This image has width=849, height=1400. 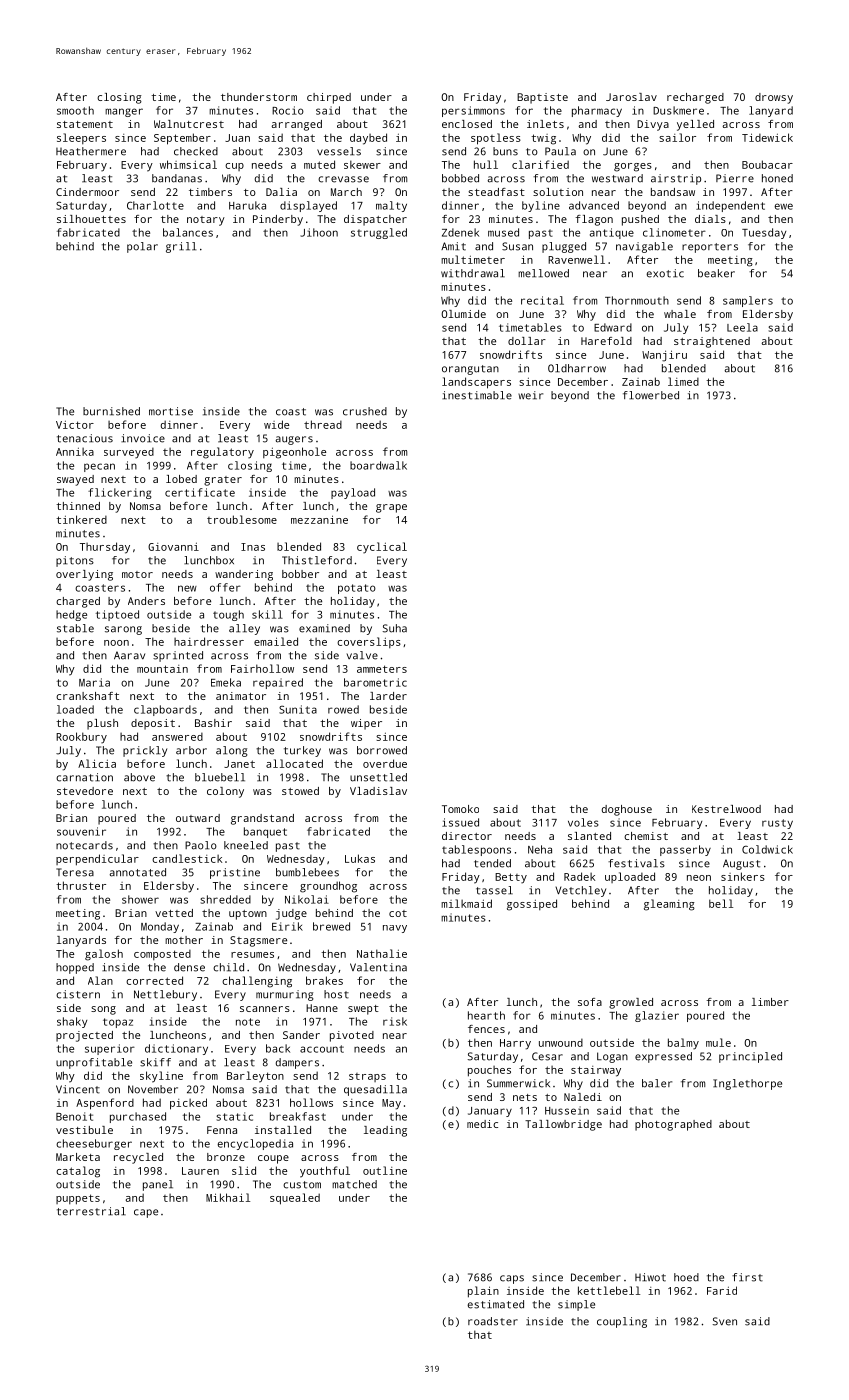 What do you see at coordinates (319, 232) in the image?
I see `Jihoon` at bounding box center [319, 232].
